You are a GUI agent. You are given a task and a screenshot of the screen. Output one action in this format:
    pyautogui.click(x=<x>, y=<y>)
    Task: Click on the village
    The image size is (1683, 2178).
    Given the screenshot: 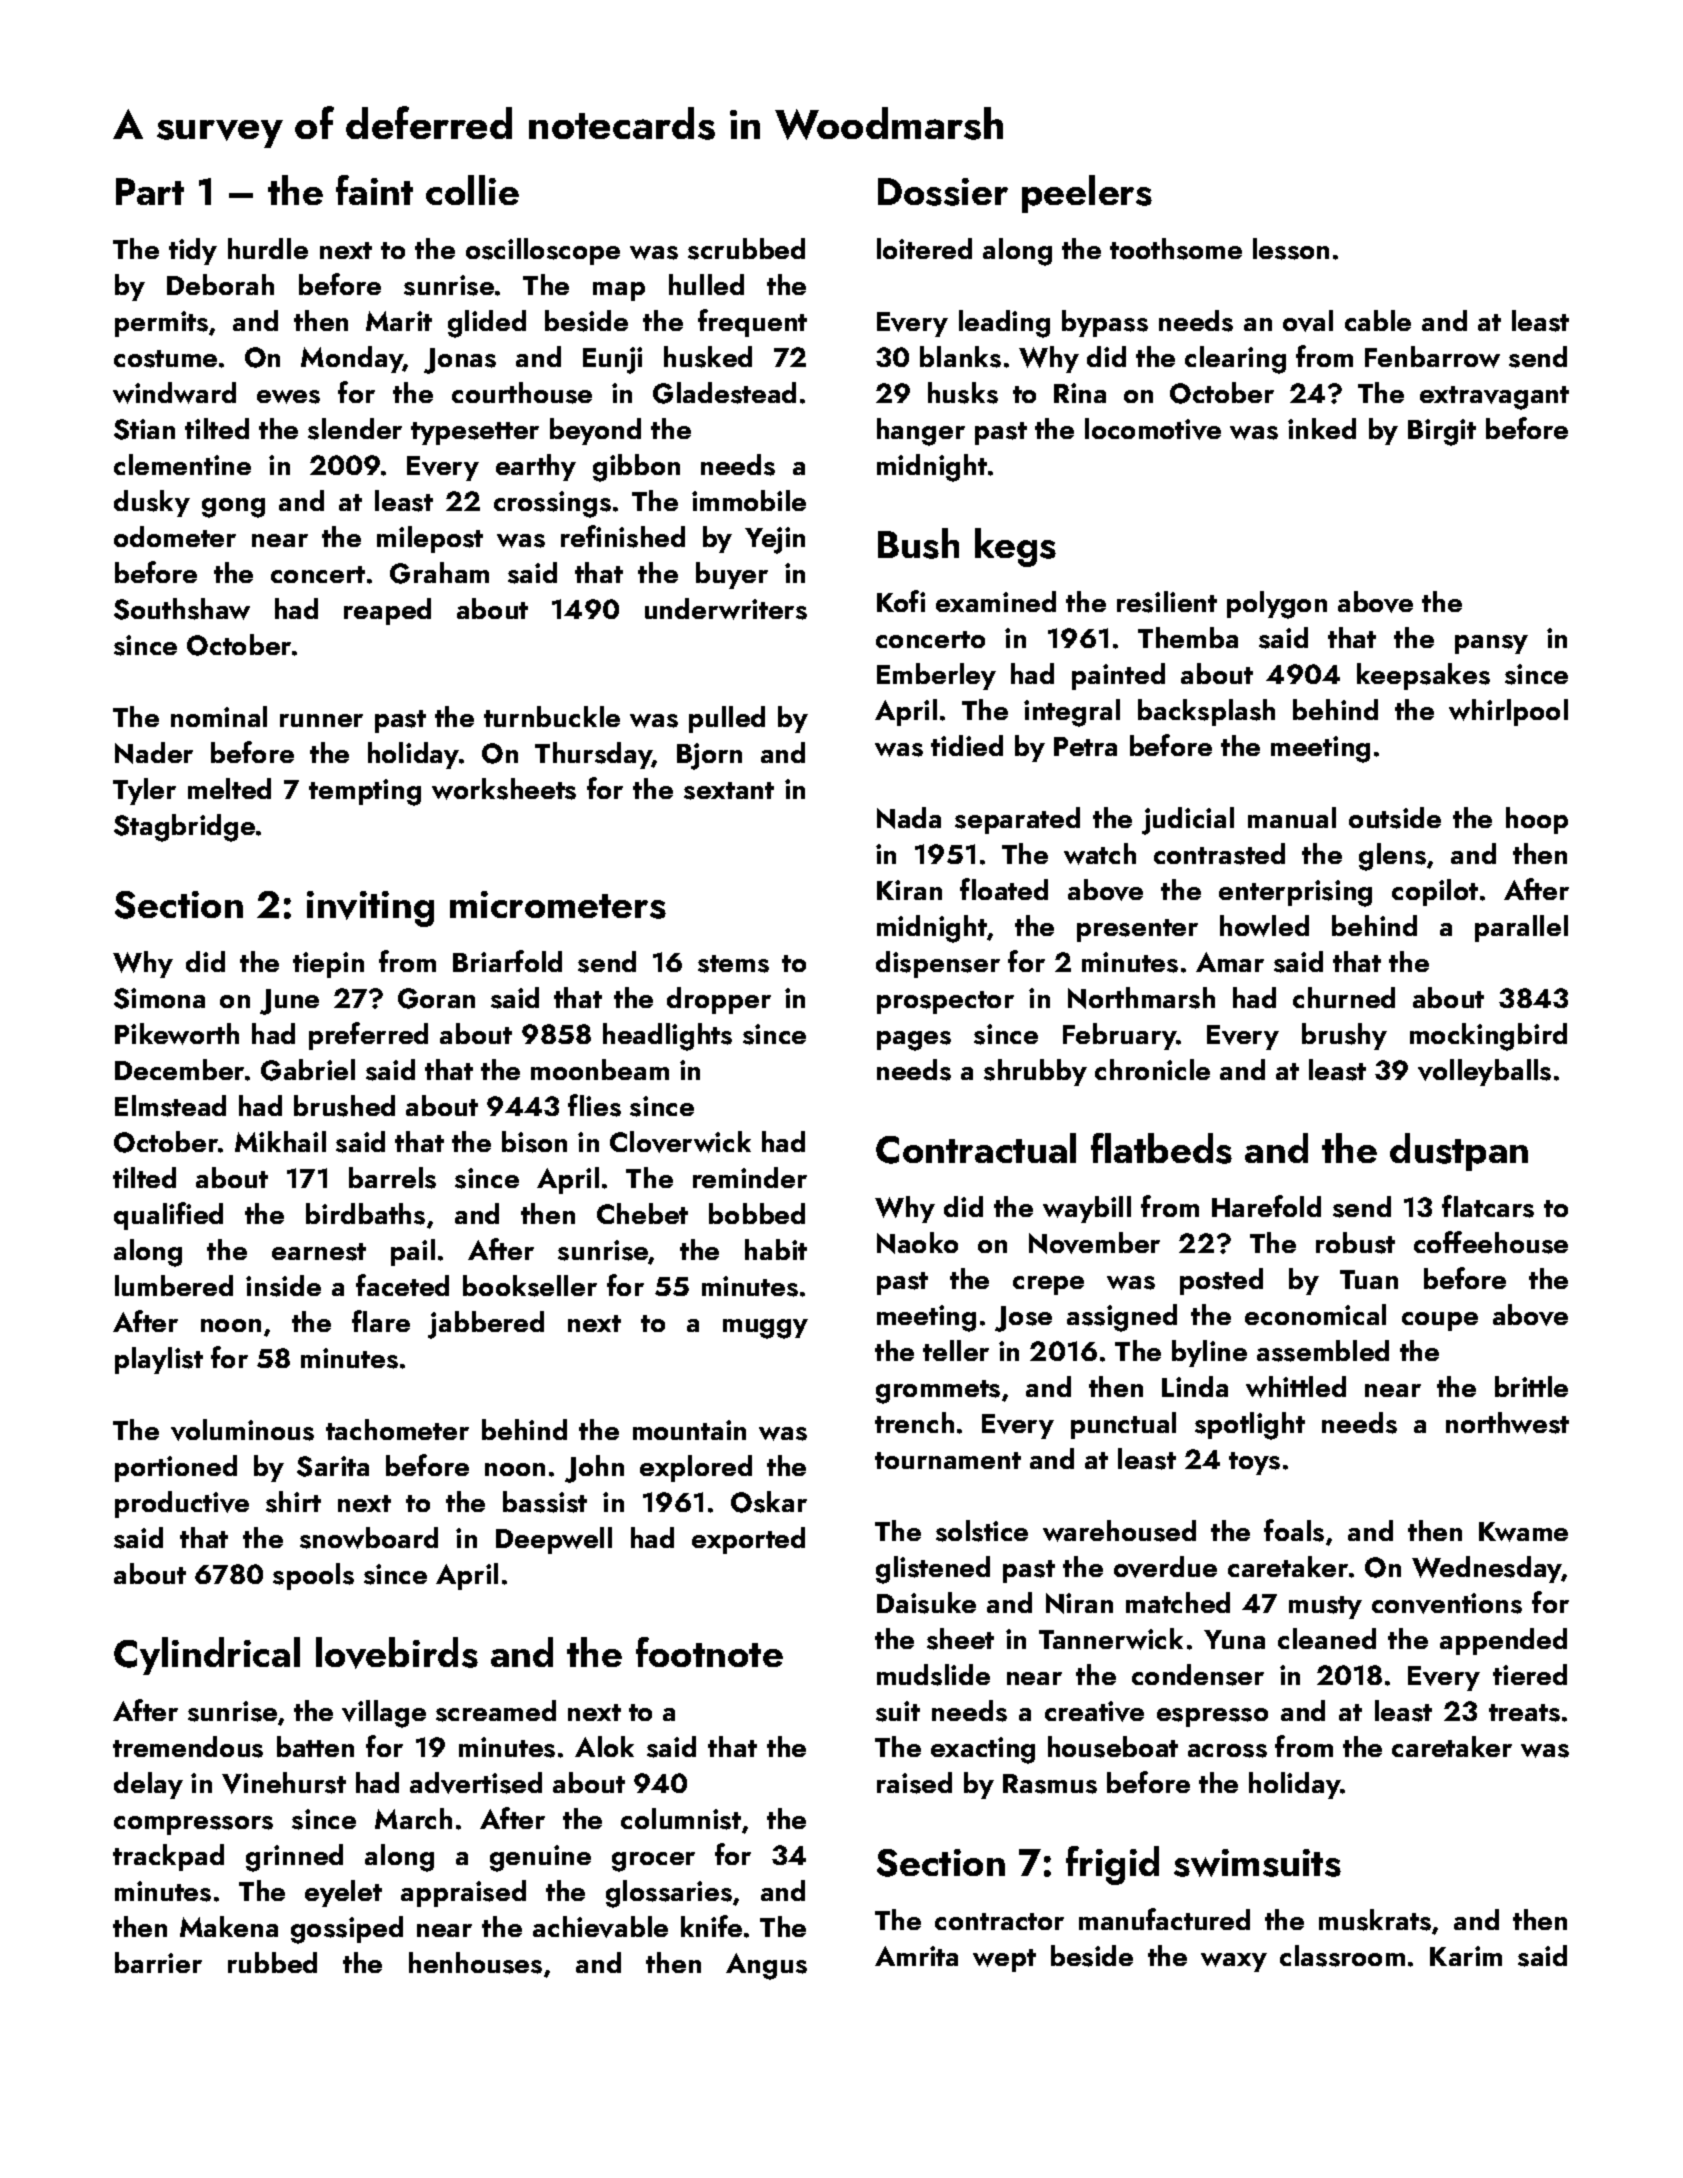 What is the action you would take?
    pyautogui.click(x=384, y=1714)
